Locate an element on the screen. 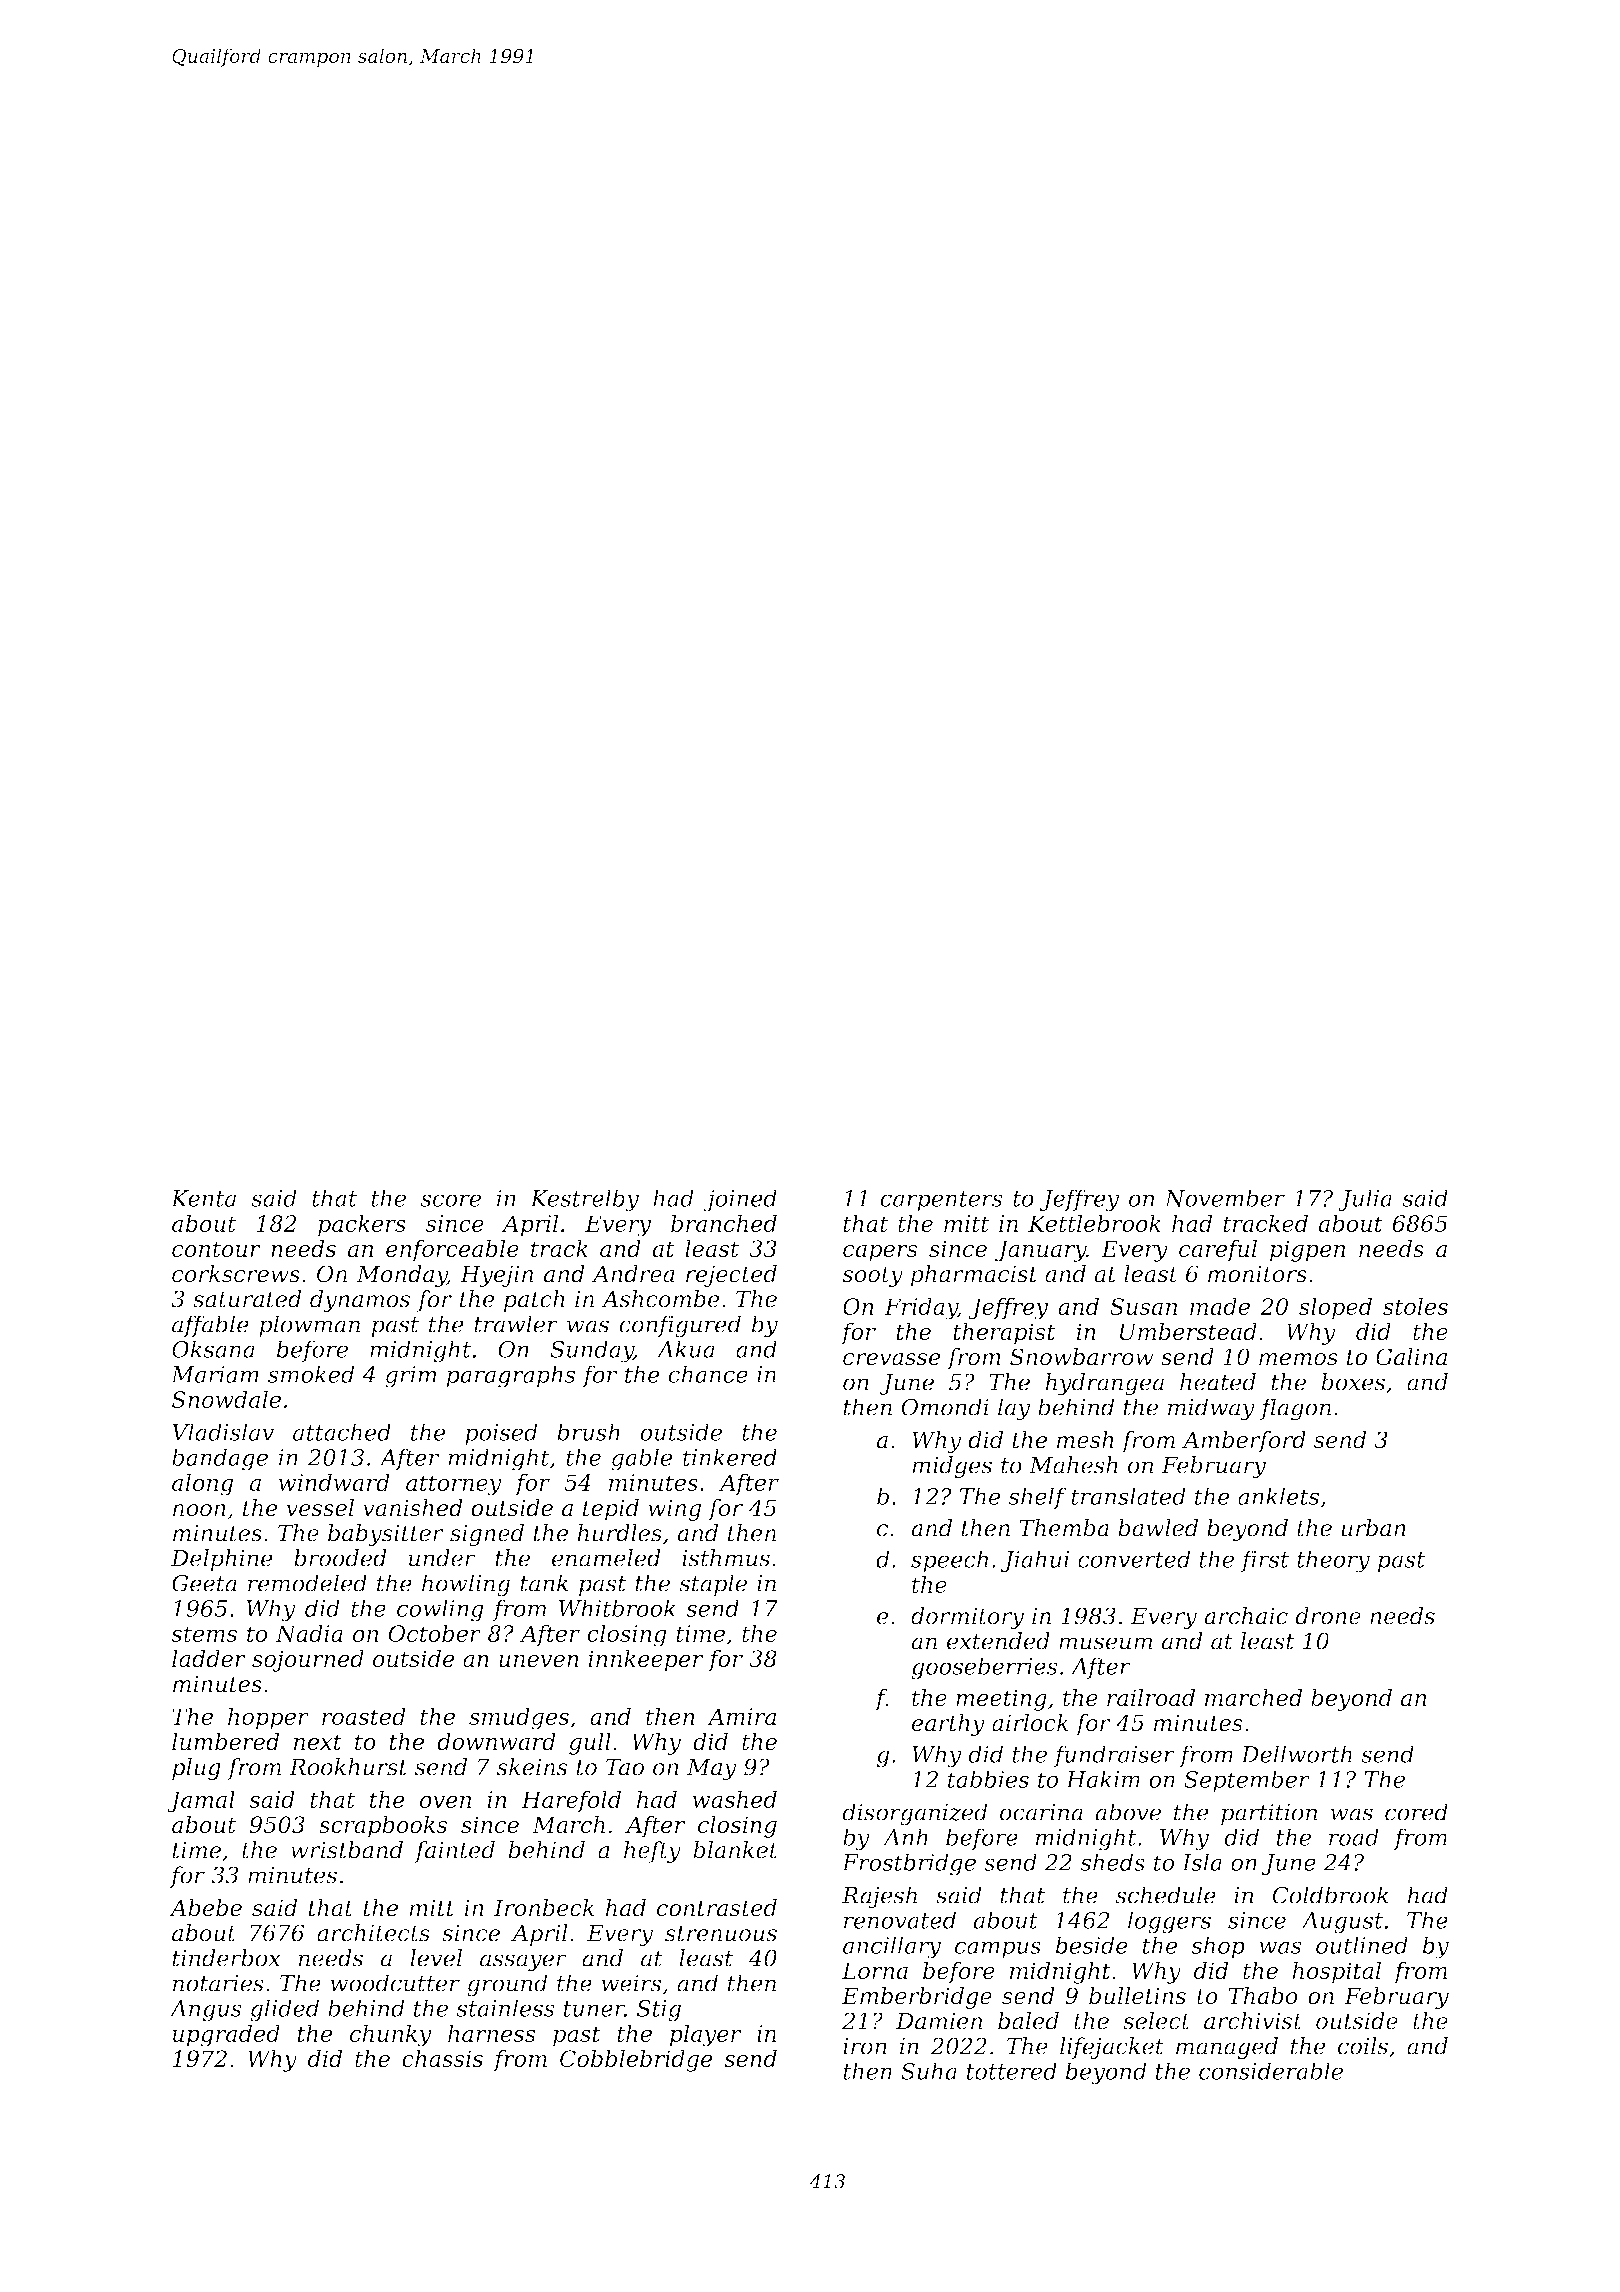 The image size is (1620, 2292). flagon is located at coordinates (1295, 1409).
